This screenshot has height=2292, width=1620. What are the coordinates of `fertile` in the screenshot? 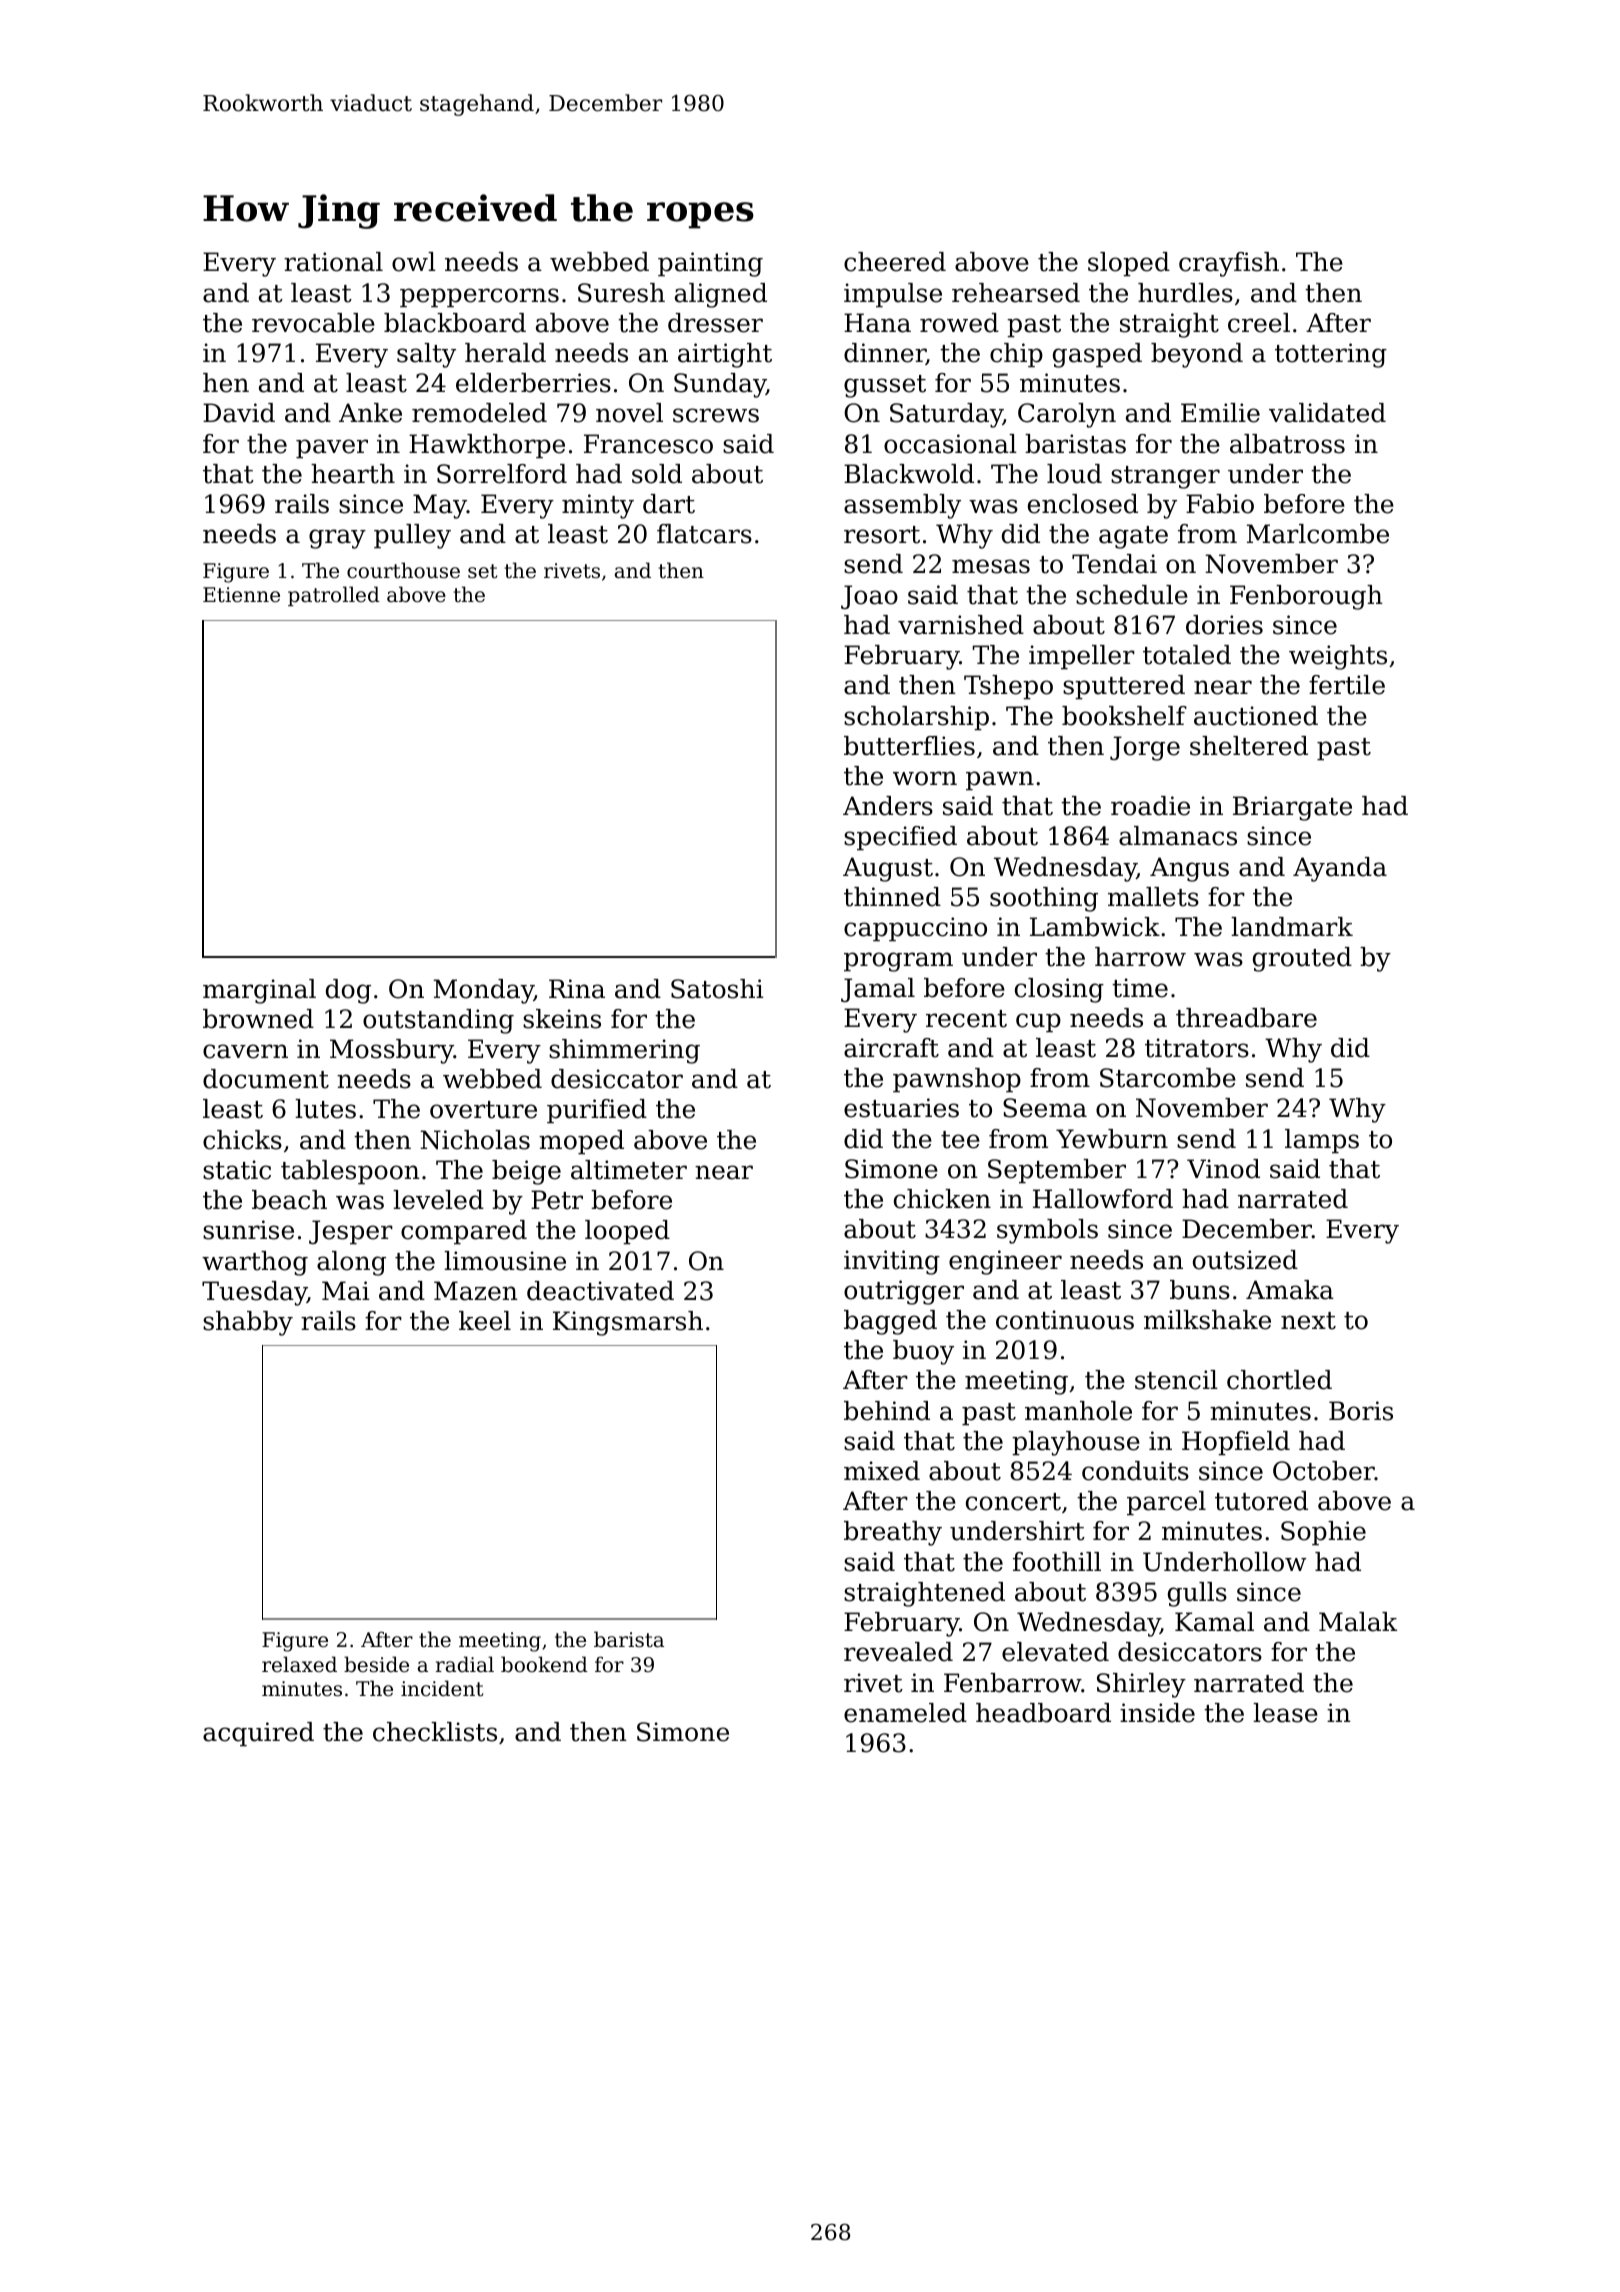 It's located at (1347, 685).
